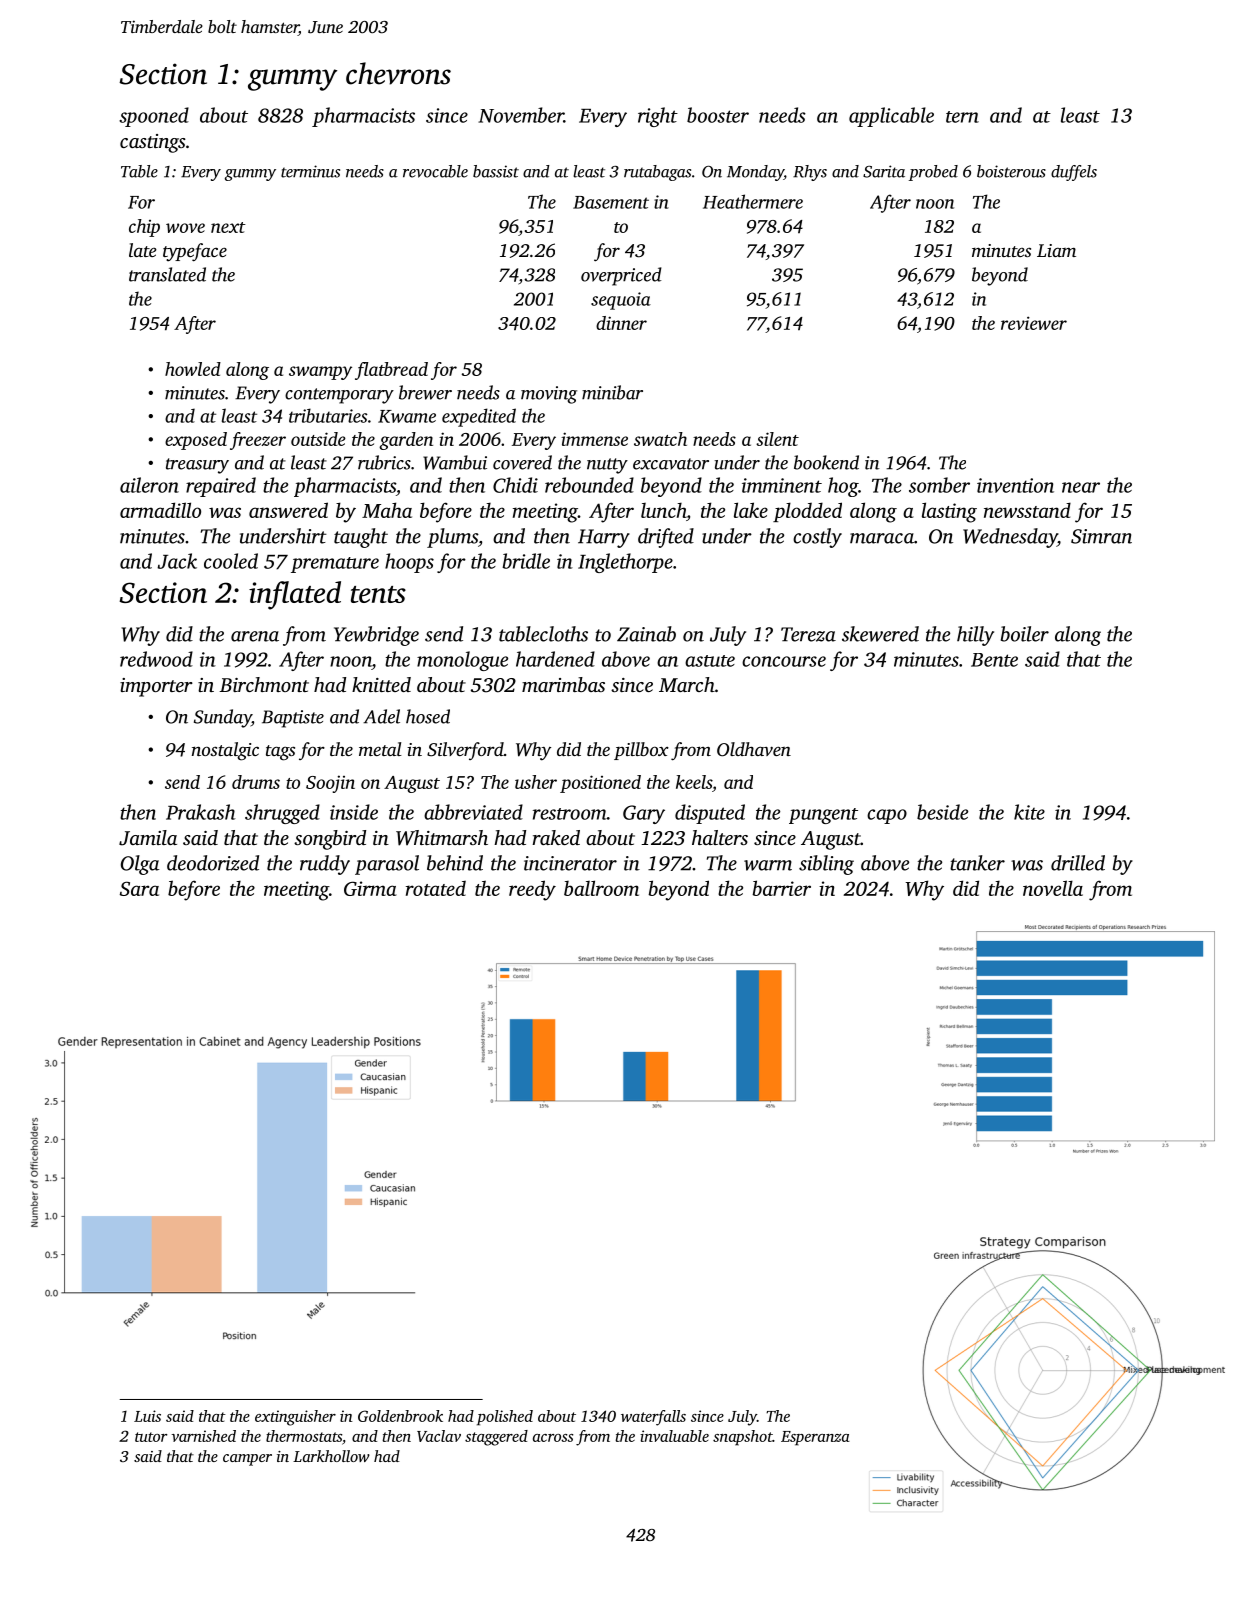 Image resolution: width=1252 pixels, height=1620 pixels. What do you see at coordinates (594, 439) in the page?
I see `immense` at bounding box center [594, 439].
